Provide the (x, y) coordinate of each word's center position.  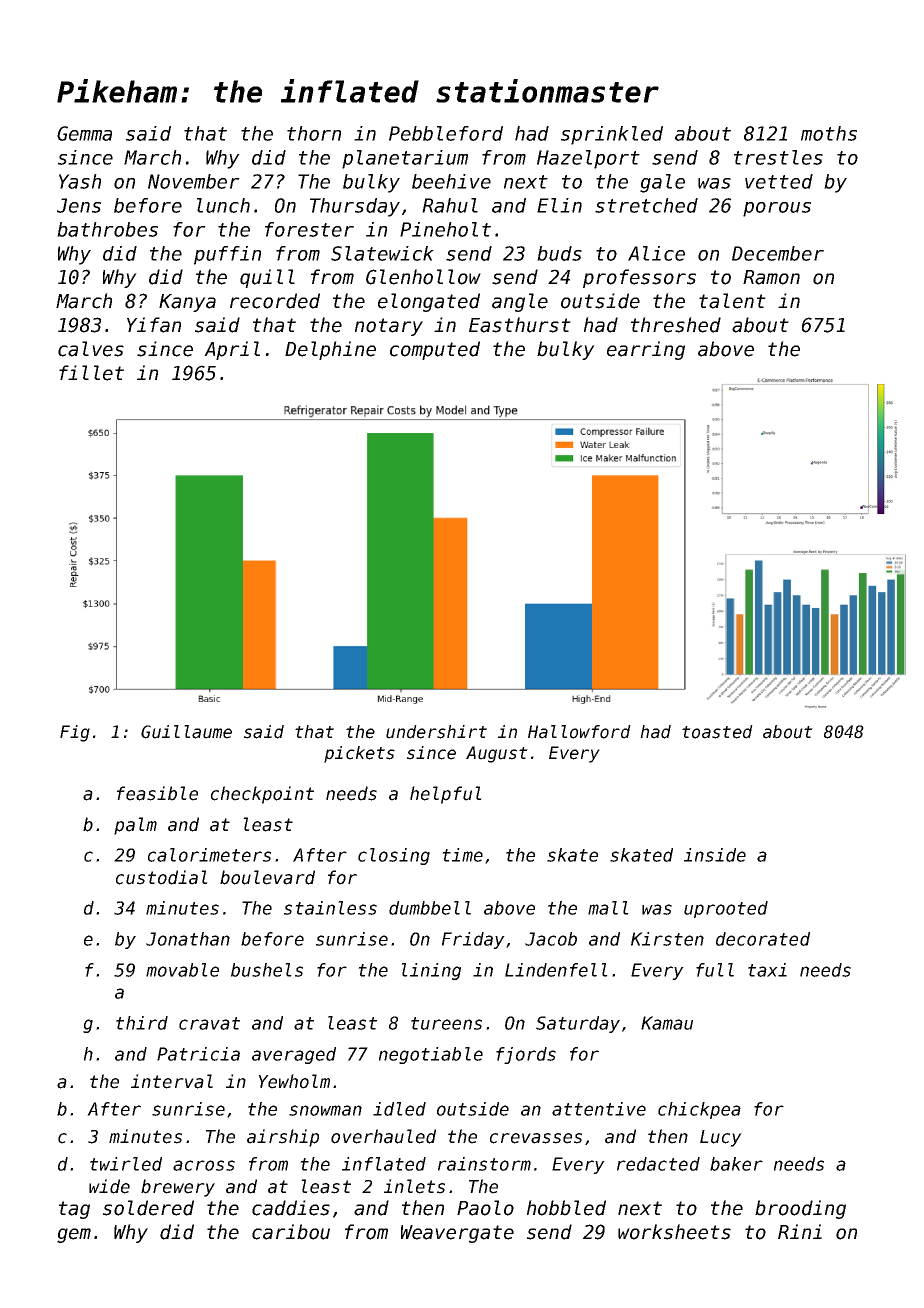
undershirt (436, 732)
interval (172, 1081)
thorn (314, 133)
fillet (91, 373)
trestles (778, 157)
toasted (717, 732)
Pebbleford (446, 133)
